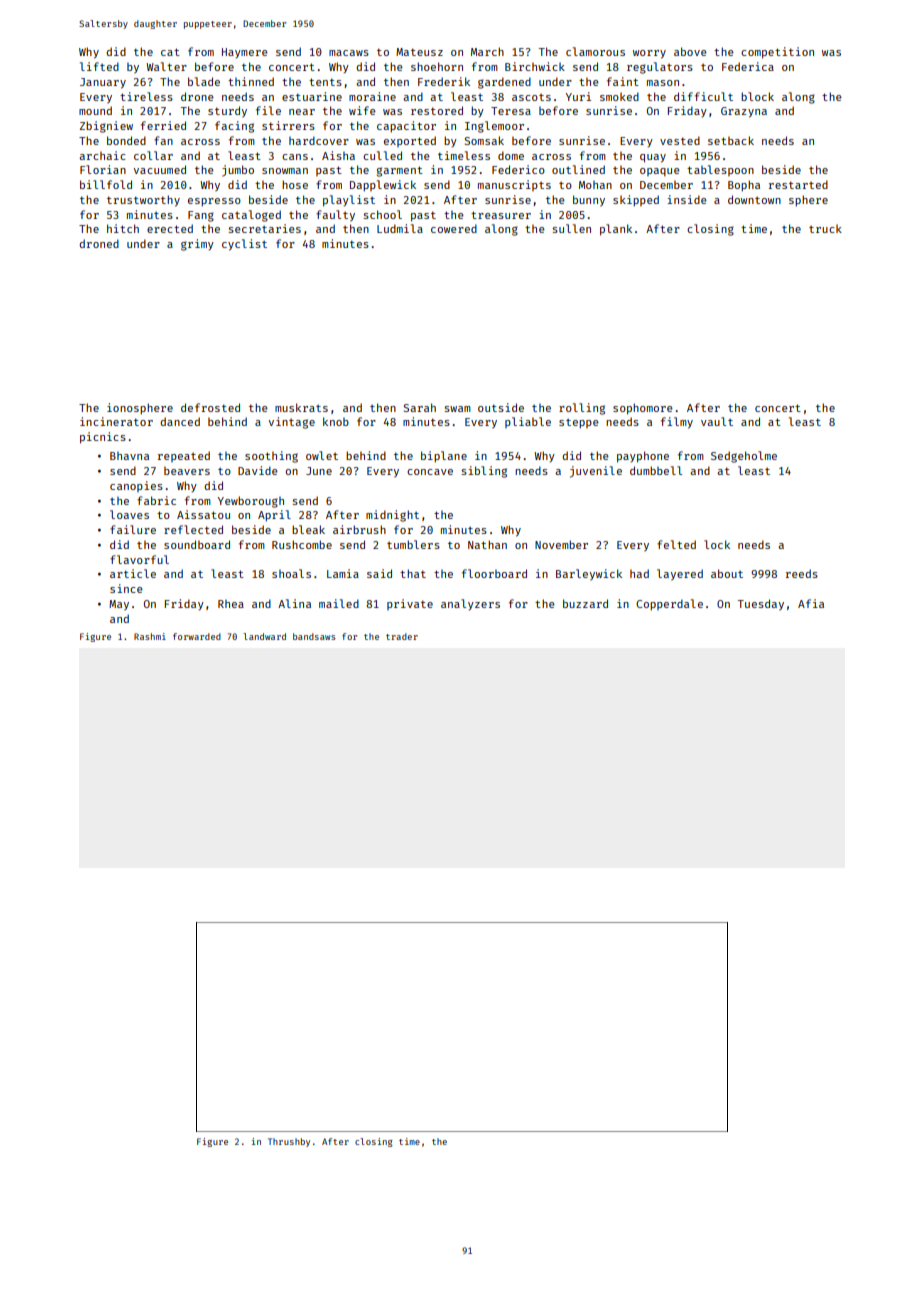 This screenshot has width=924, height=1308. Describe the element at coordinates (811, 603) in the screenshot. I see `Afia` at that location.
